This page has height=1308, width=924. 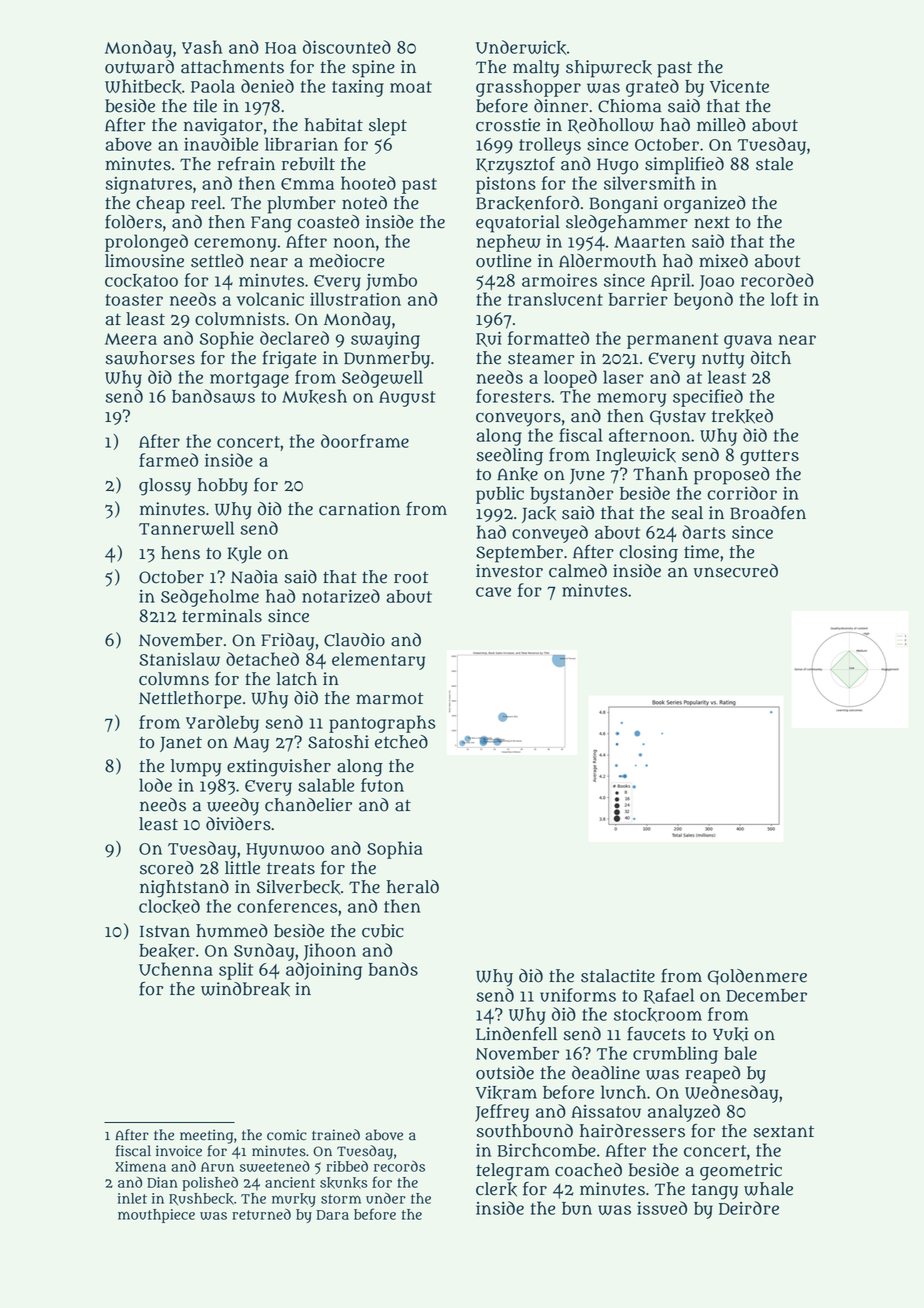 What do you see at coordinates (347, 47) in the page?
I see `discounted` at bounding box center [347, 47].
